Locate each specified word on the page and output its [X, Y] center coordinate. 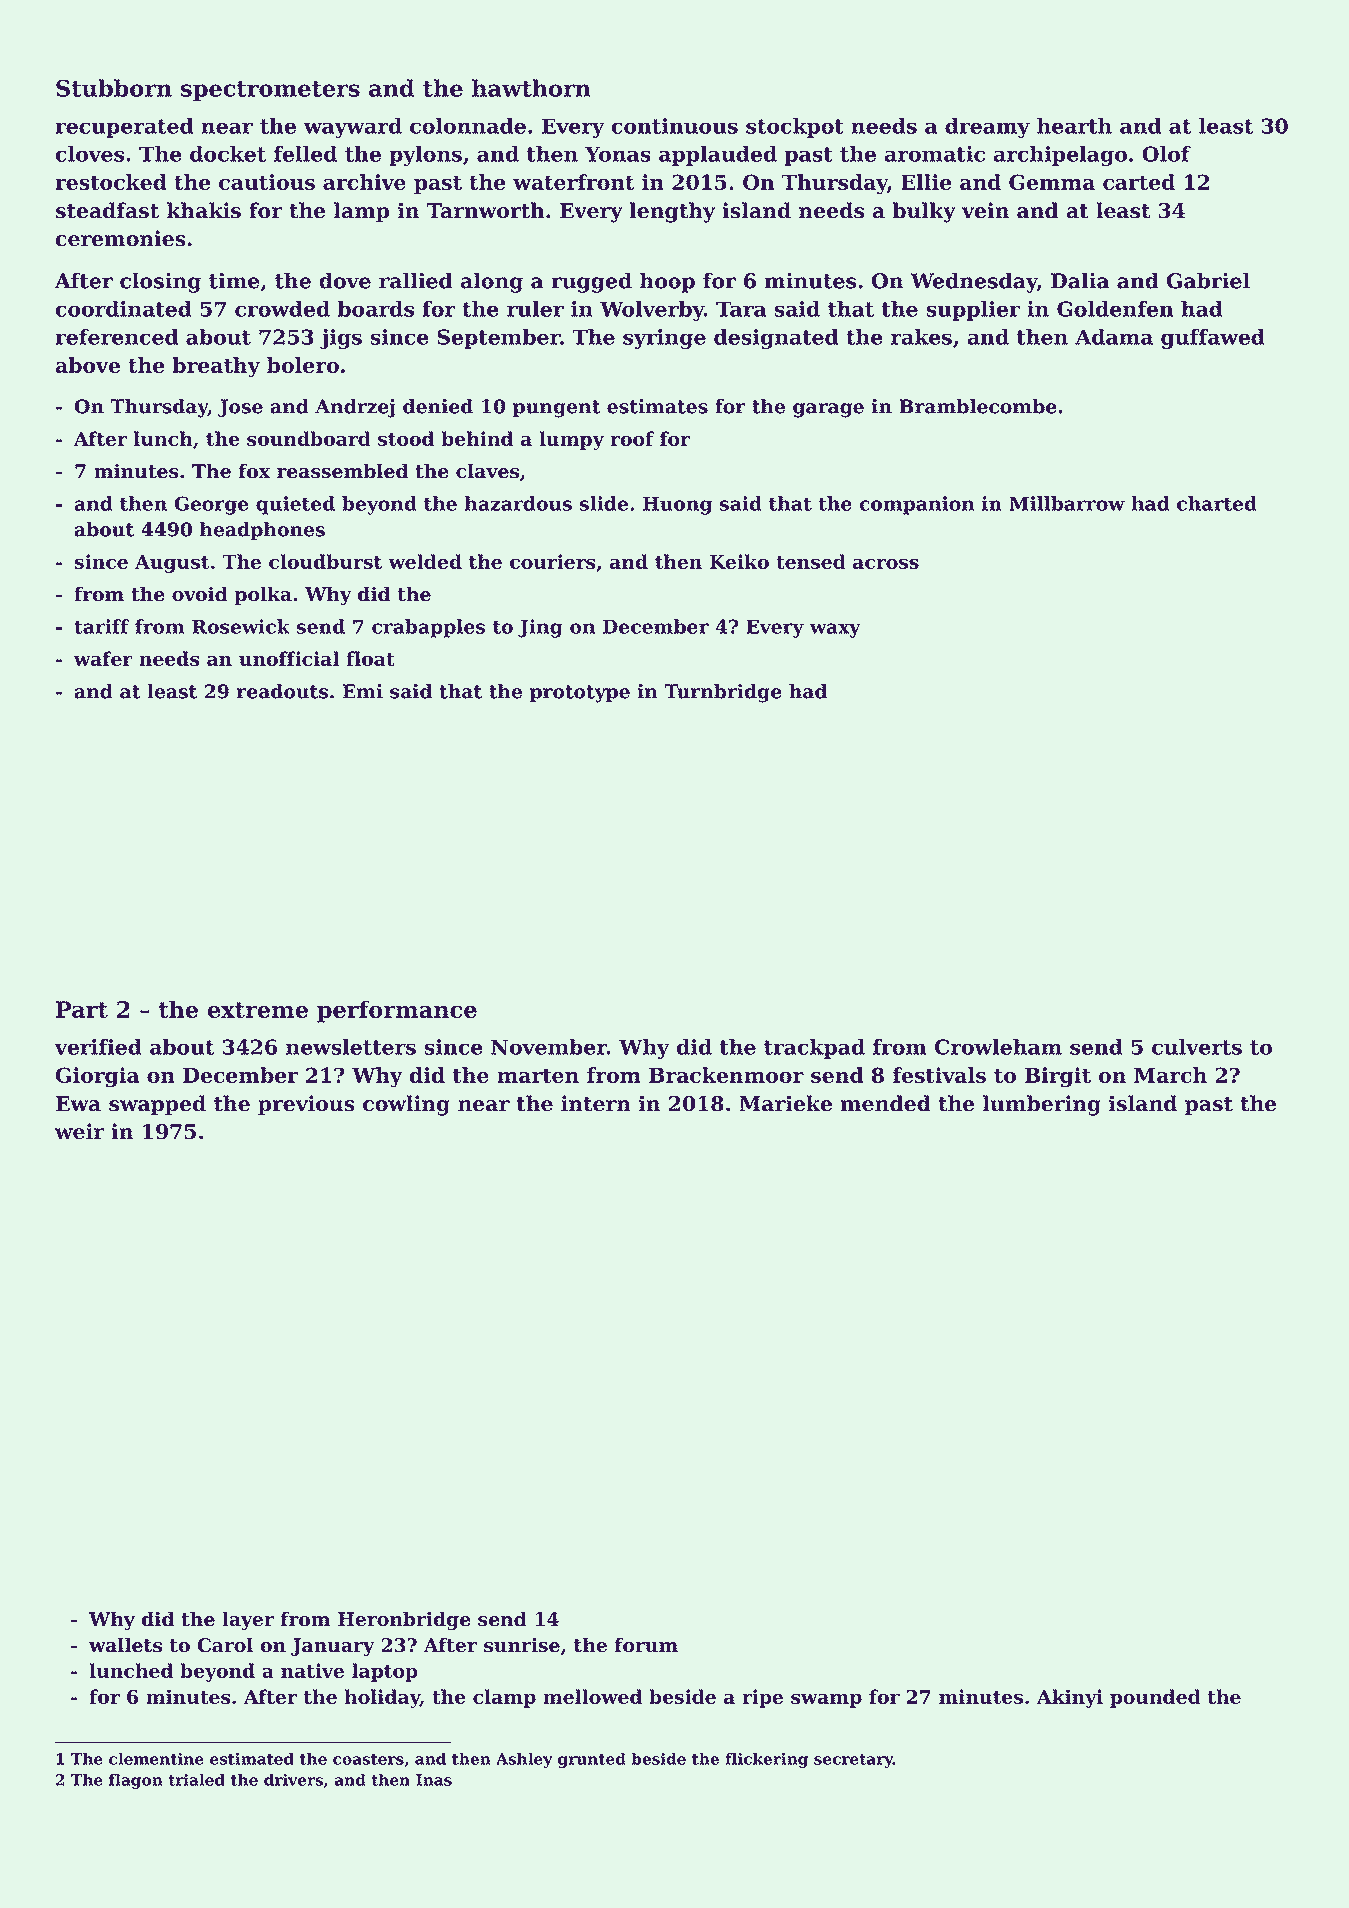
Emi [363, 691]
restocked [111, 182]
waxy [835, 630]
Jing [540, 628]
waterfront [573, 182]
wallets [125, 1645]
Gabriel [1208, 280]
